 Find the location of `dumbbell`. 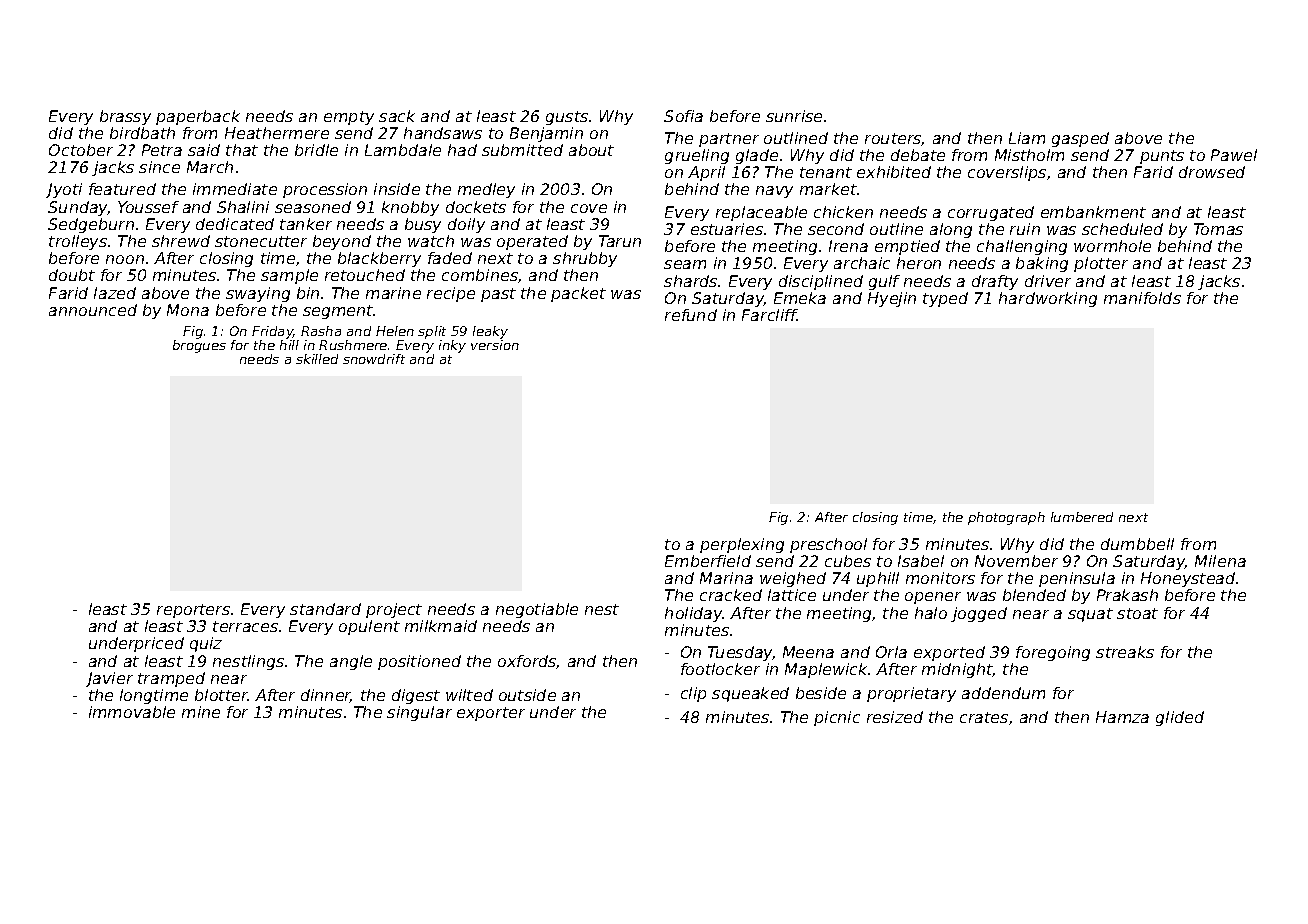

dumbbell is located at coordinates (1137, 544).
